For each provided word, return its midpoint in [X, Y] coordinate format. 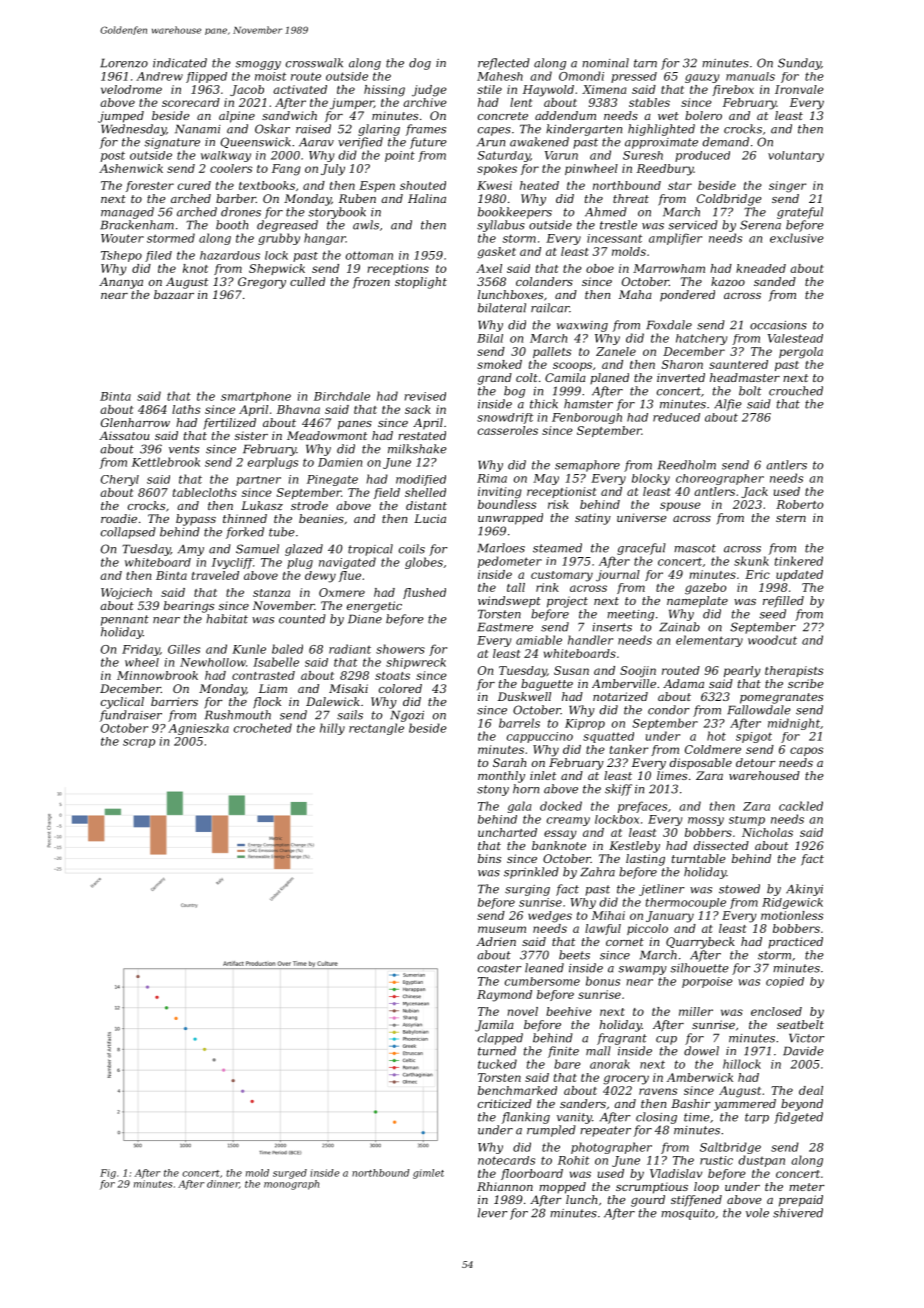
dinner [223, 1184]
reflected [504, 64]
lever [493, 1213]
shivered [798, 1213]
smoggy [258, 65]
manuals [750, 76]
